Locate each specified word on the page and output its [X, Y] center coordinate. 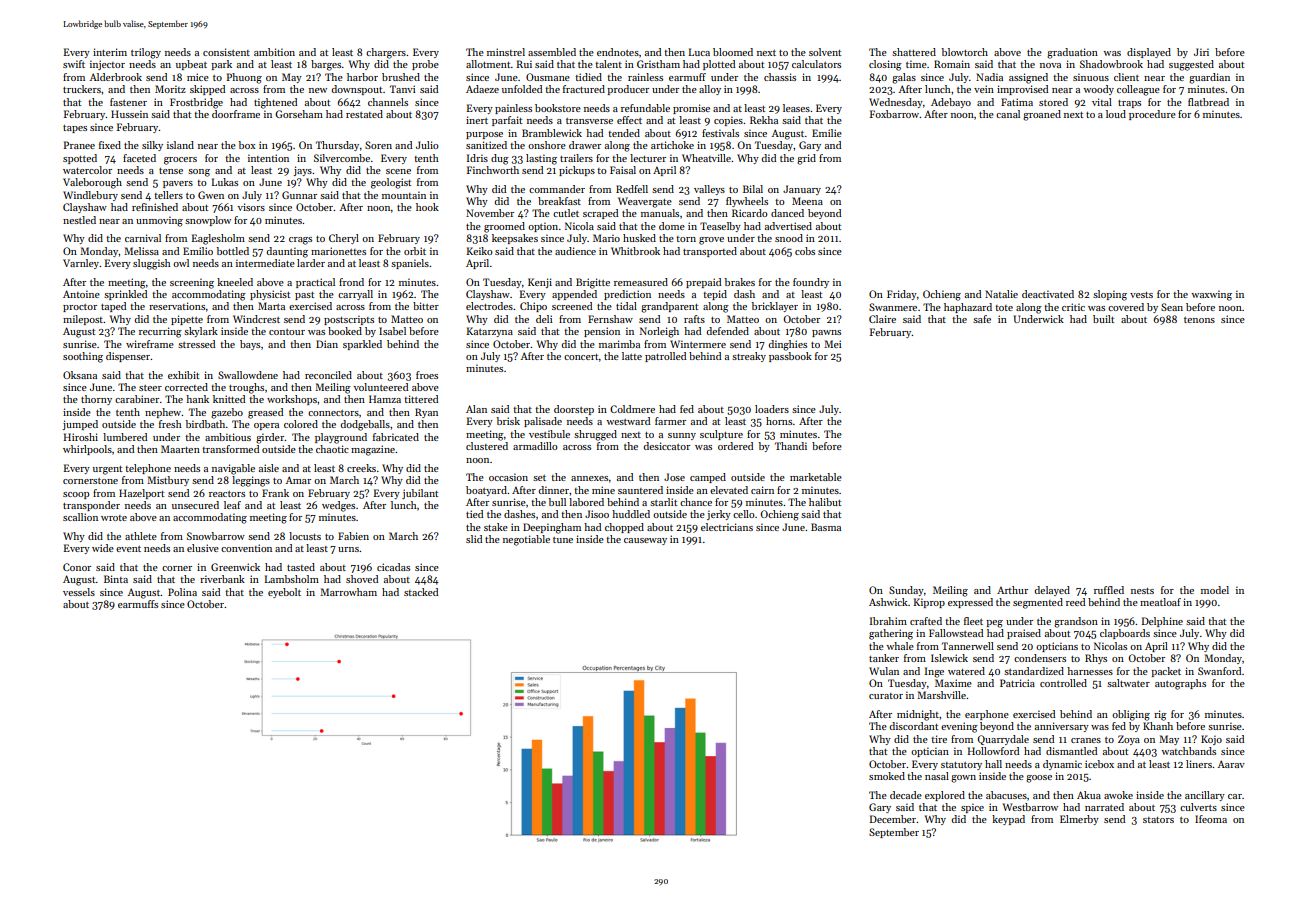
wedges [338, 506]
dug [500, 159]
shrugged [595, 435]
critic [1073, 307]
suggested [1191, 65]
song [199, 173]
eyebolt [284, 593]
